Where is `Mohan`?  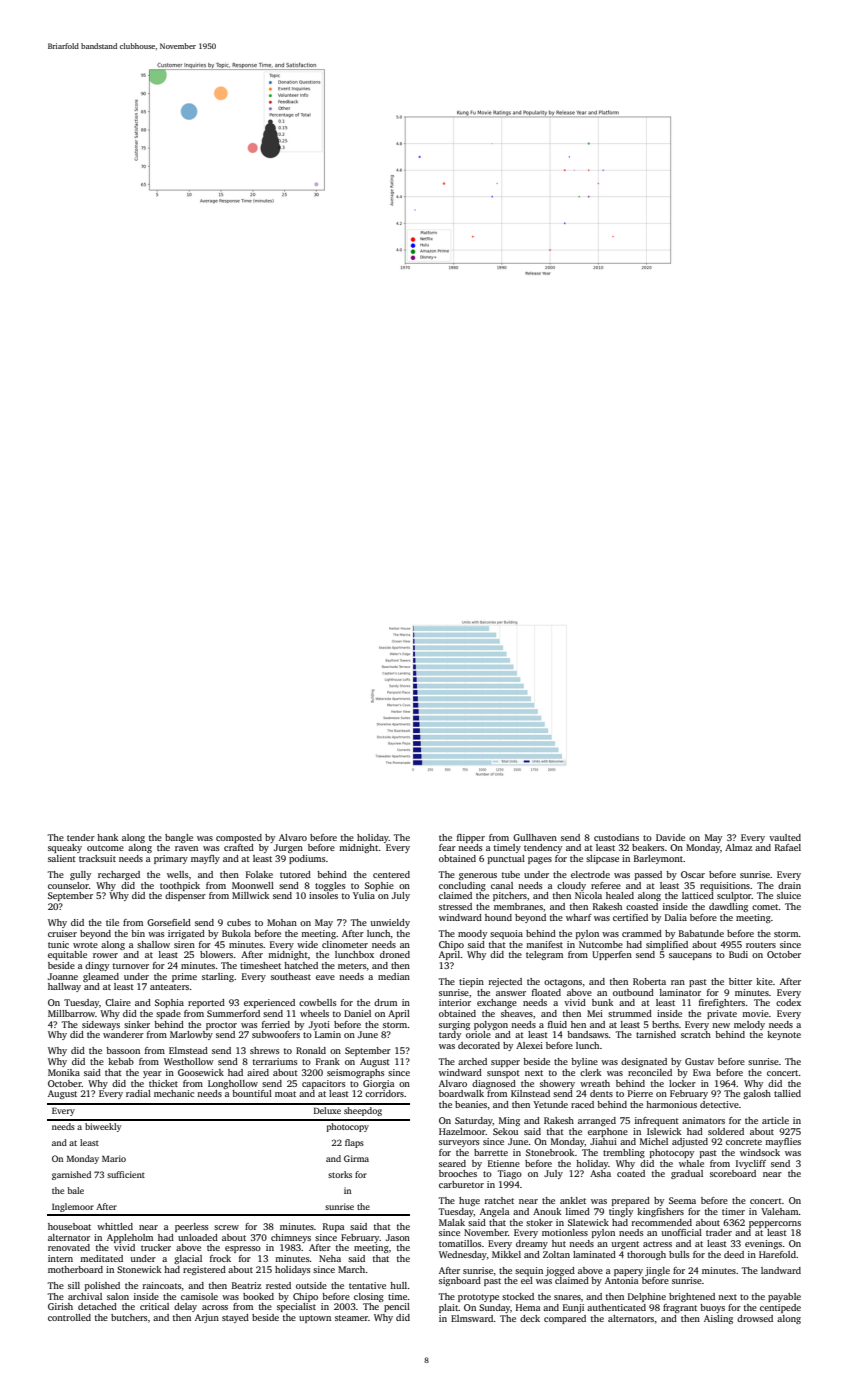
Mohan is located at coordinates (282, 922).
